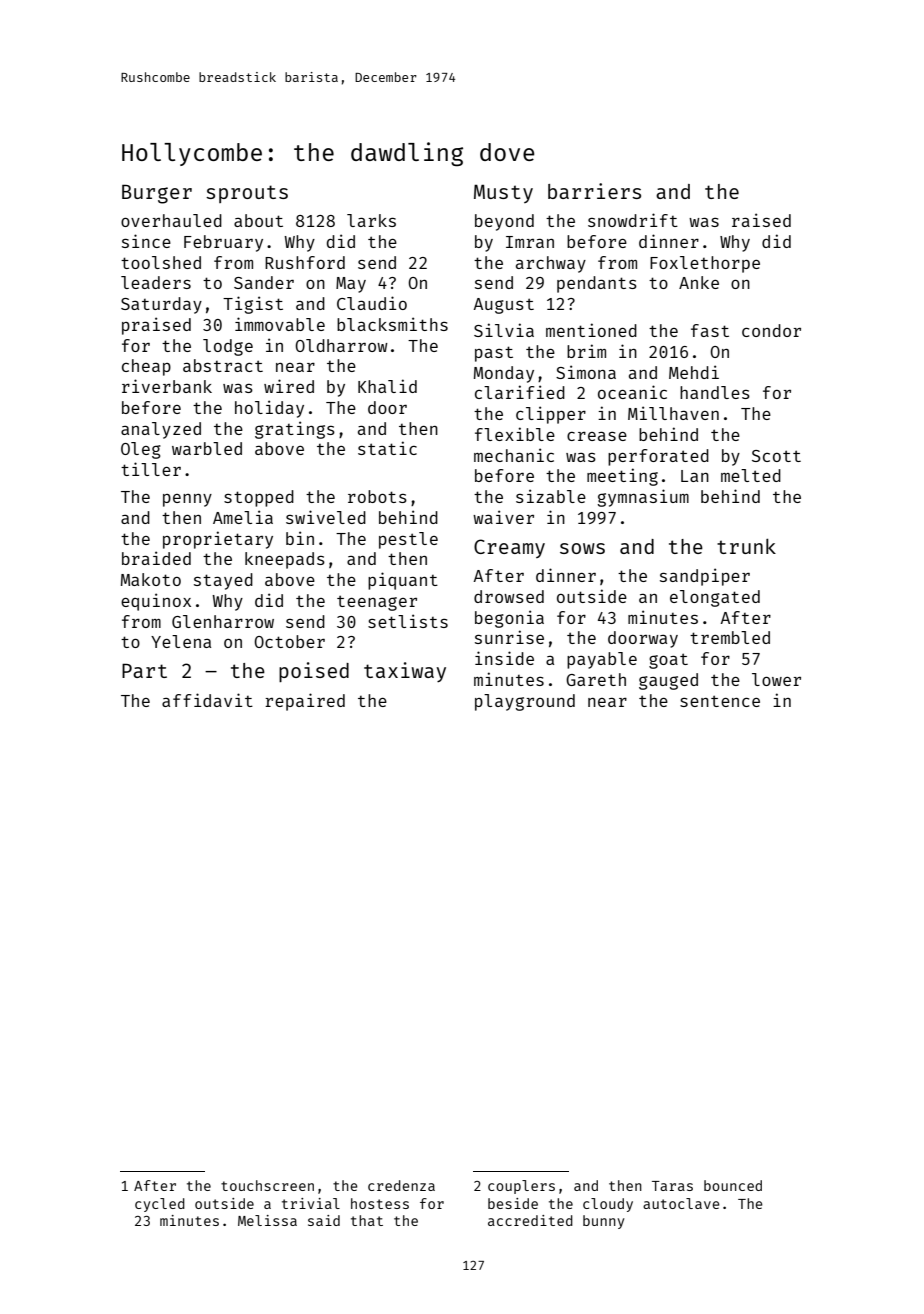  What do you see at coordinates (408, 621) in the screenshot?
I see `setlists` at bounding box center [408, 621].
